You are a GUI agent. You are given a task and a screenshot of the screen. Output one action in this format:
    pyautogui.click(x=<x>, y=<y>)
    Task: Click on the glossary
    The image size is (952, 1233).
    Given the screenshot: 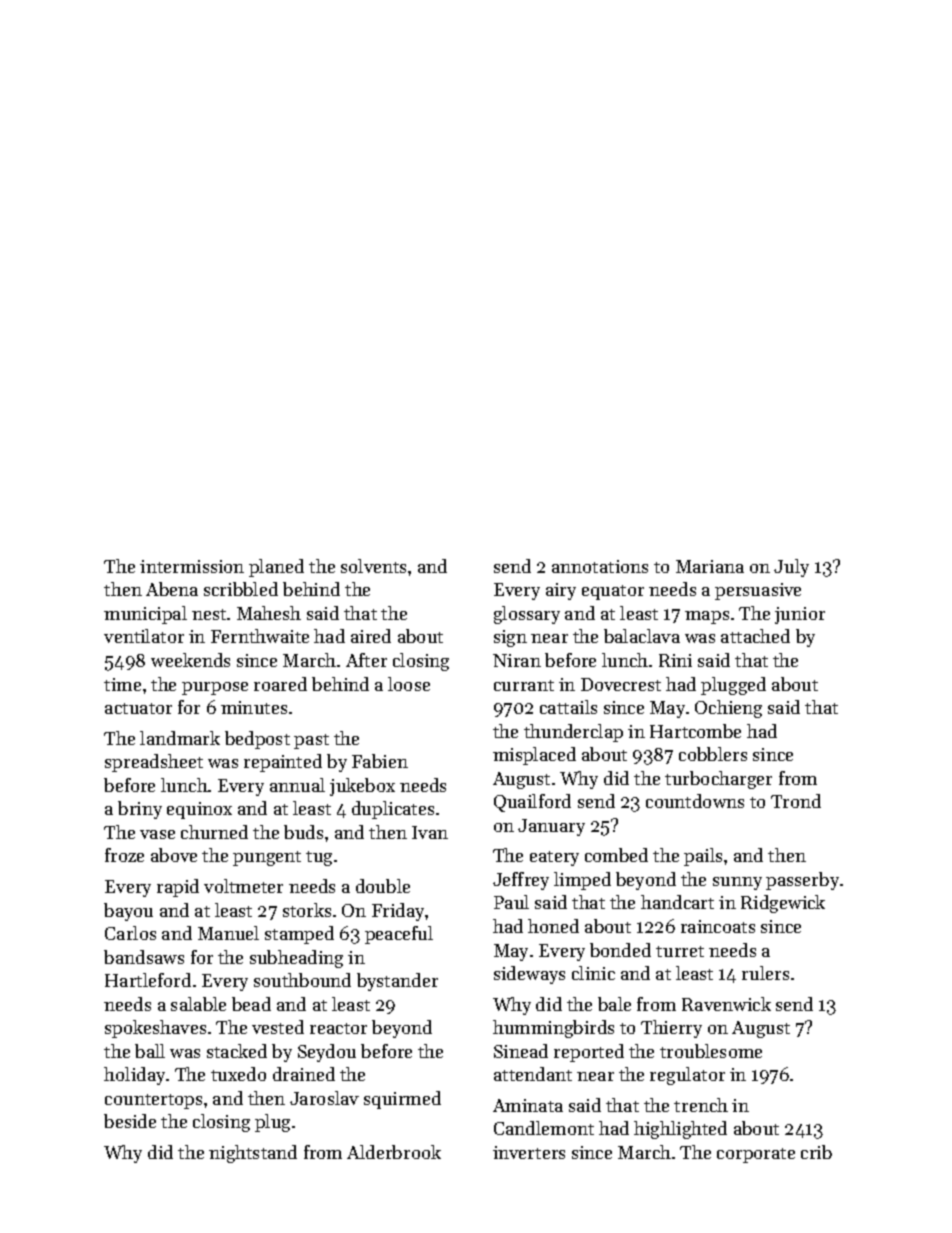 What is the action you would take?
    pyautogui.click(x=527, y=615)
